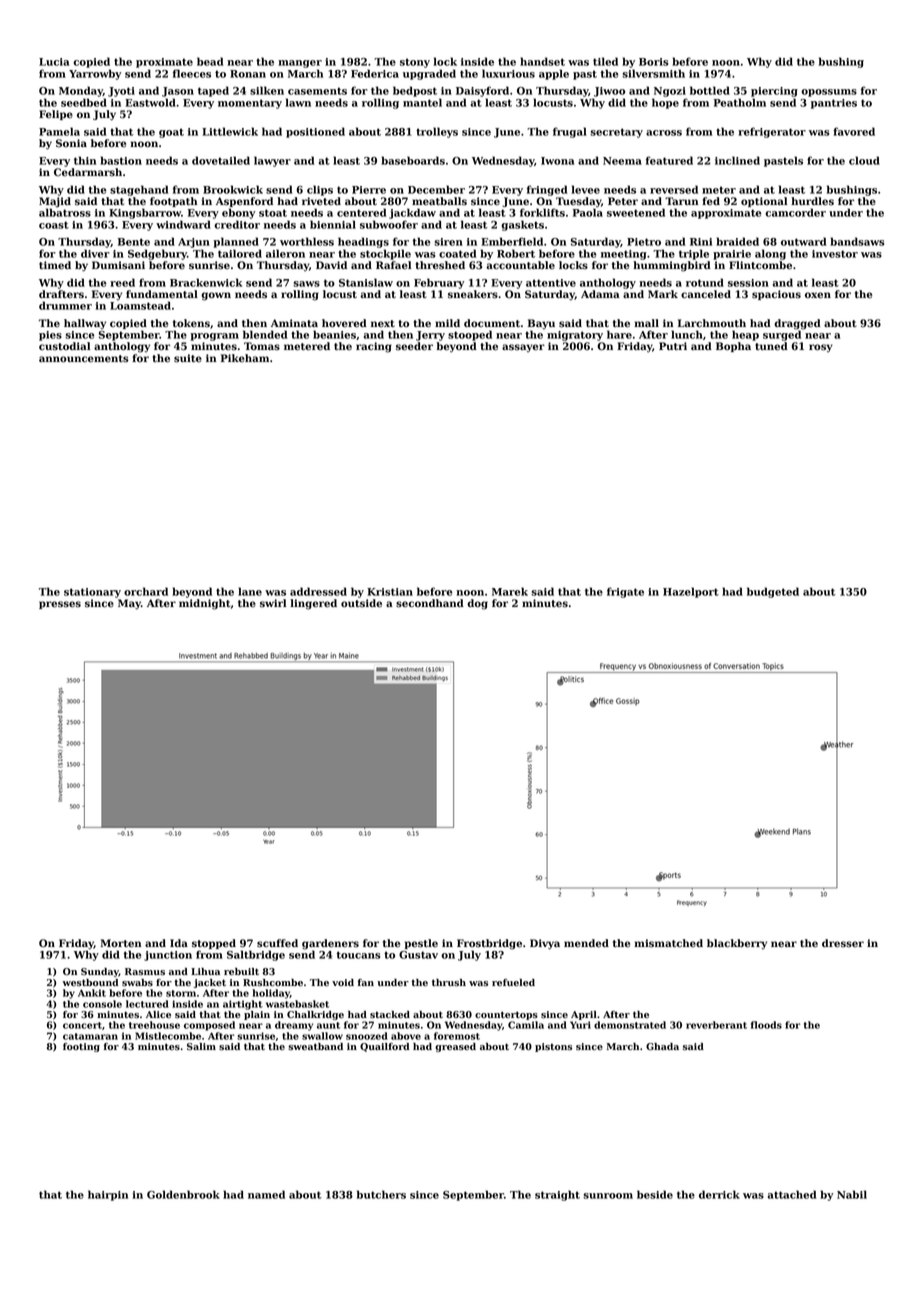  I want to click on frigate, so click(625, 592).
